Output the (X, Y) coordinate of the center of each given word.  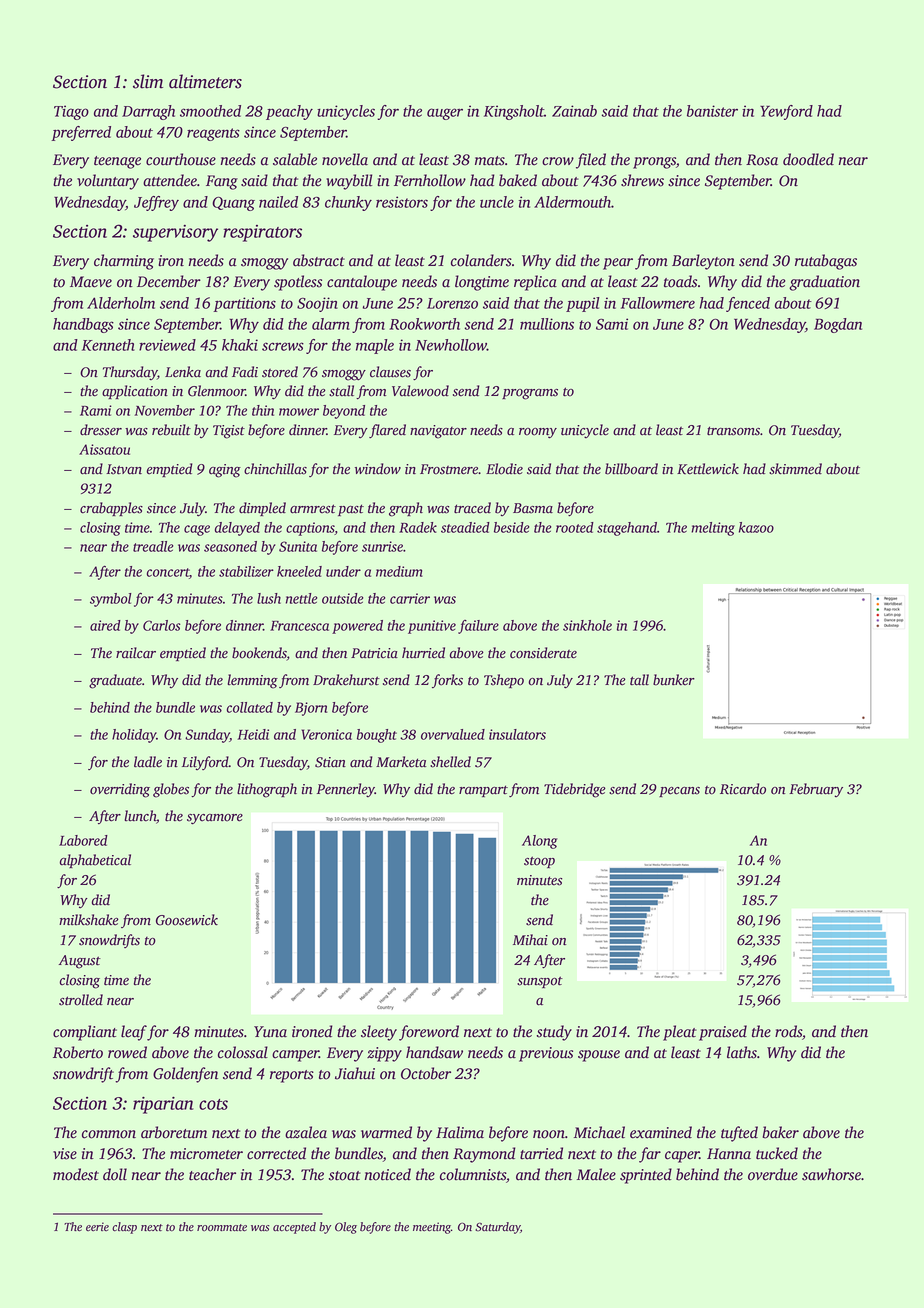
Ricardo (743, 789)
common (109, 1134)
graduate (115, 681)
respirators (262, 233)
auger (445, 114)
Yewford (786, 112)
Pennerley (346, 790)
